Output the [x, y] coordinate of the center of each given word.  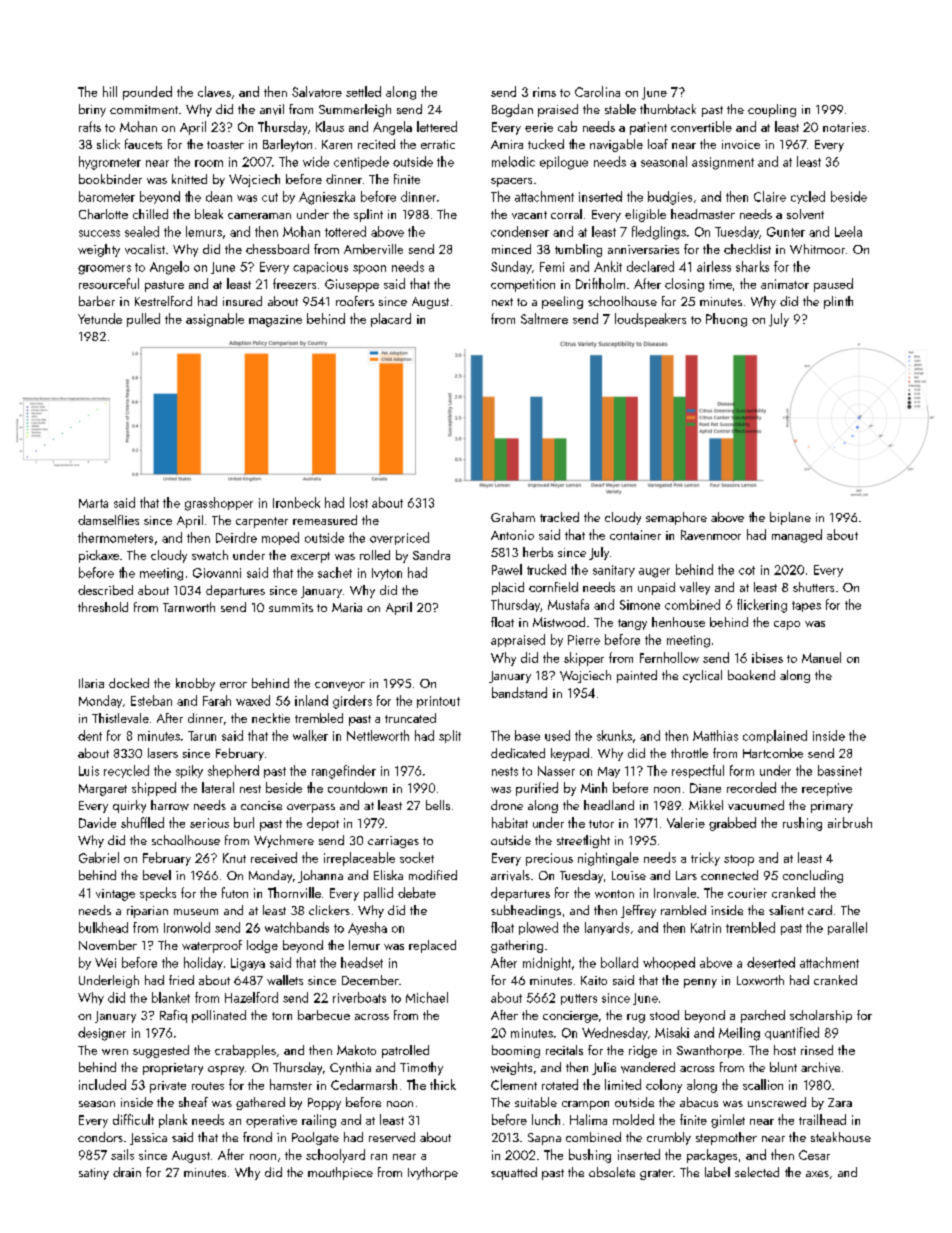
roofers [355, 301]
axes [817, 1174]
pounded [147, 93]
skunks [614, 735]
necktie [271, 718]
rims [544, 92]
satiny [94, 1174]
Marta [93, 503]
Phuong [726, 320]
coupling [772, 110]
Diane [705, 788]
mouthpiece [340, 1173]
